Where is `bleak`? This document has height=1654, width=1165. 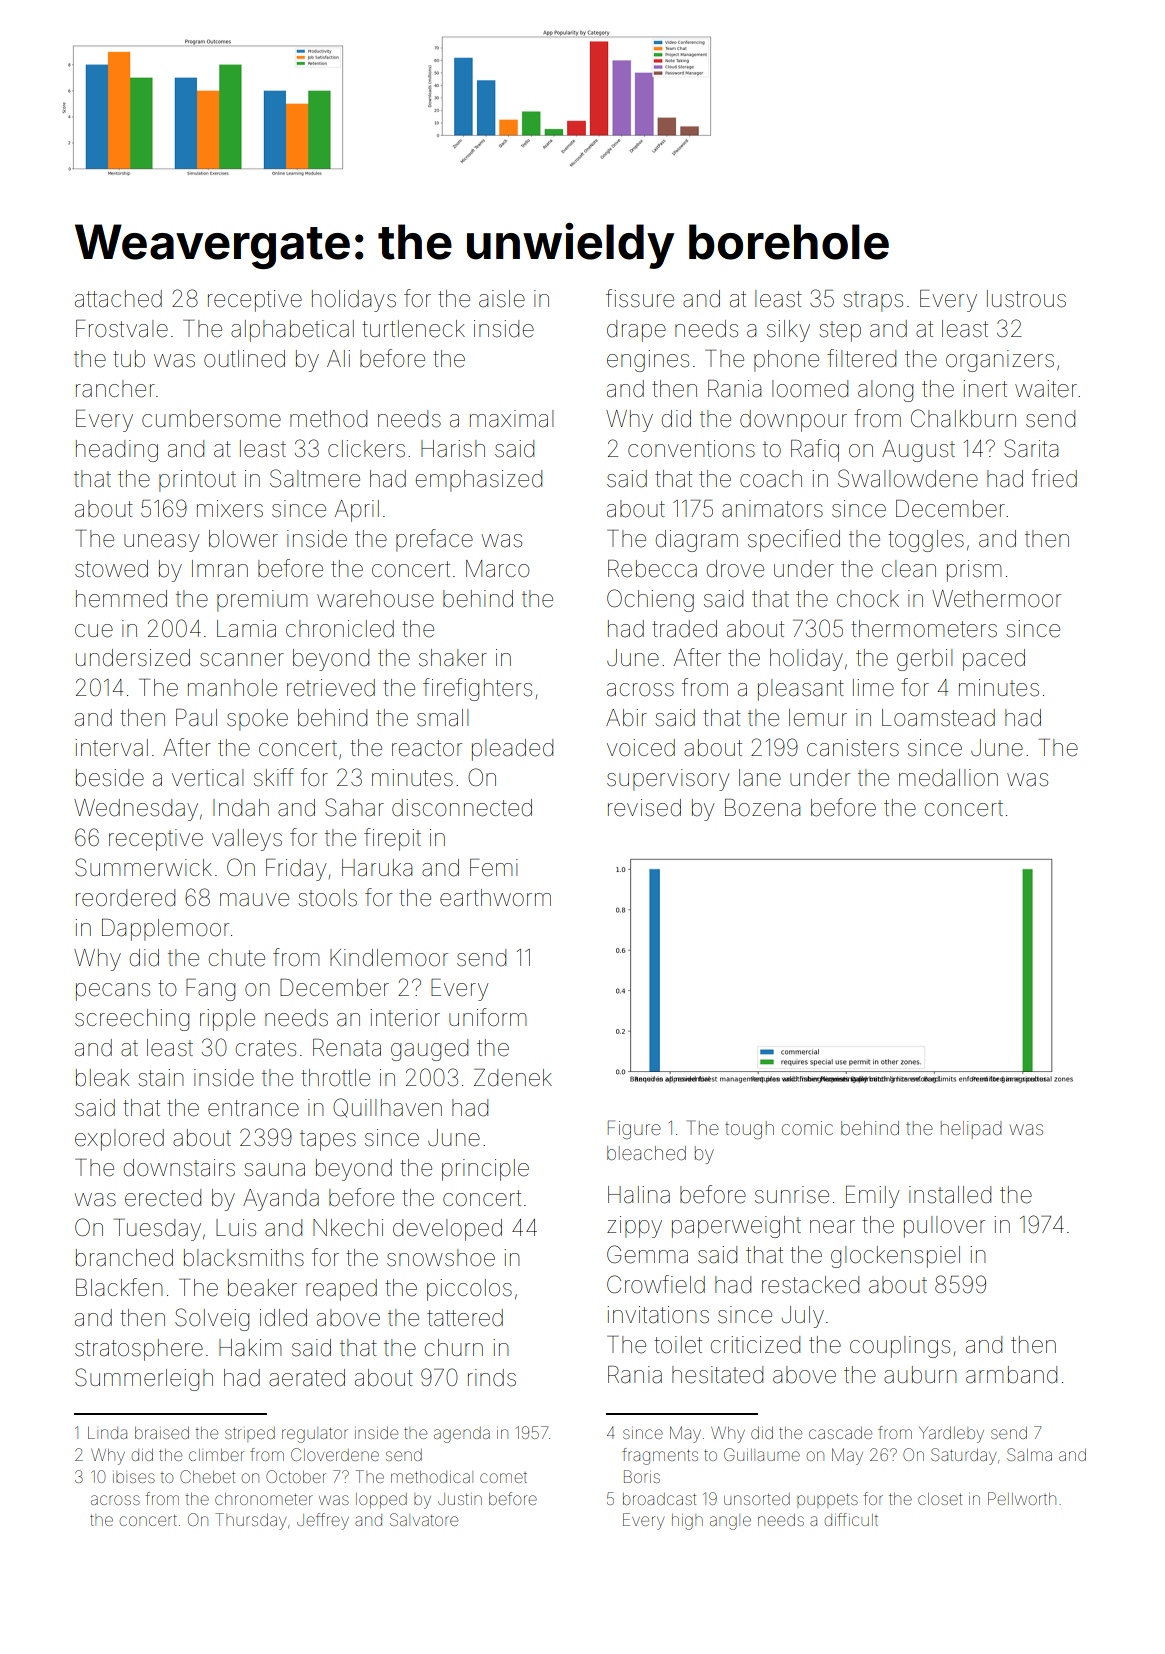
bleak is located at coordinates (102, 1078).
